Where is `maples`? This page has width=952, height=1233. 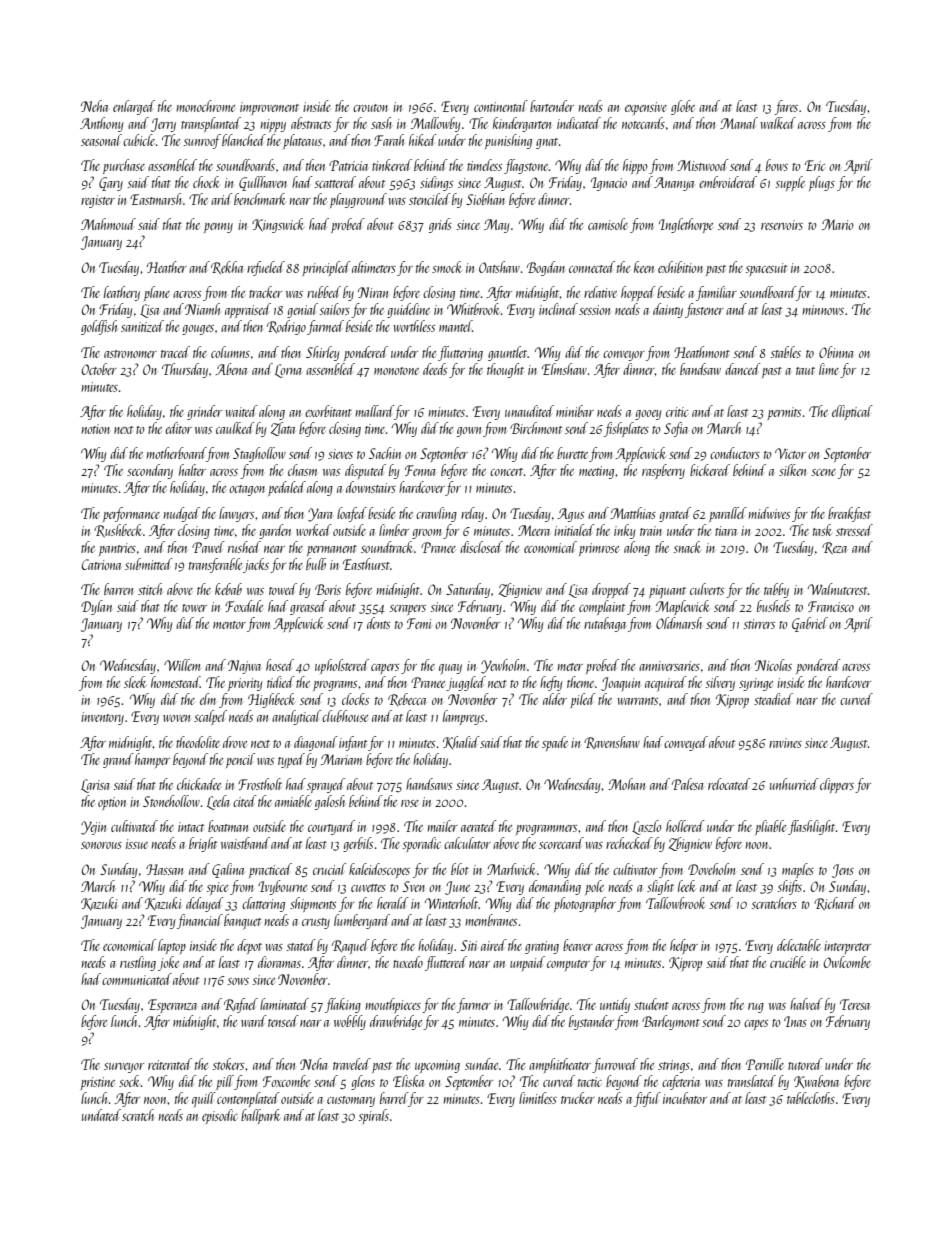 maples is located at coordinates (798, 870).
